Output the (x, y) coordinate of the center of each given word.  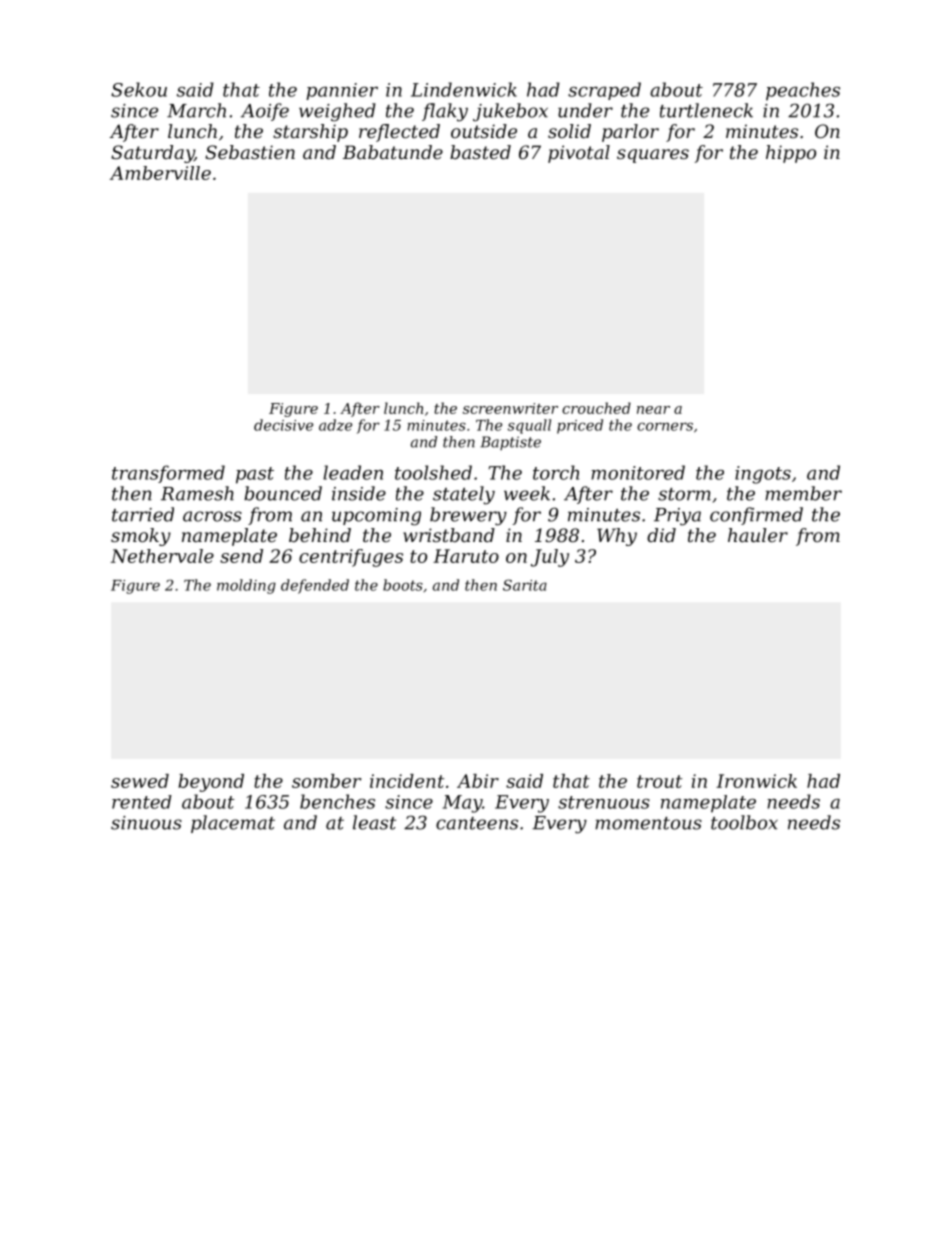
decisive (283, 425)
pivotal (579, 154)
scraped (604, 91)
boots (403, 585)
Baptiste (510, 443)
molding (246, 586)
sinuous (146, 823)
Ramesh (197, 493)
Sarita (525, 585)
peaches (803, 91)
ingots (763, 475)
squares (653, 156)
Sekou (139, 89)
